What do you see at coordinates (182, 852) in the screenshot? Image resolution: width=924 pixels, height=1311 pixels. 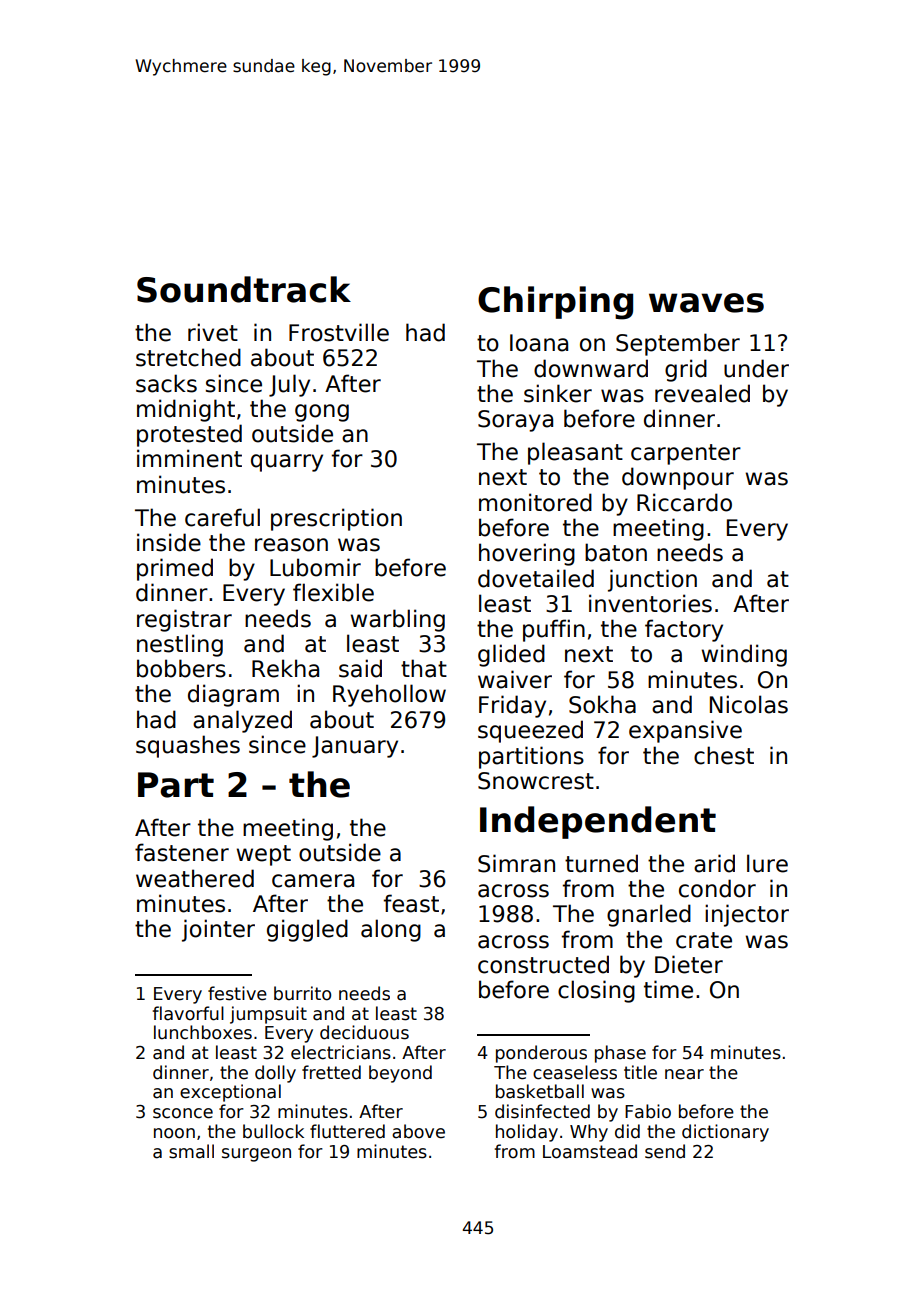 I see `fastener` at bounding box center [182, 852].
